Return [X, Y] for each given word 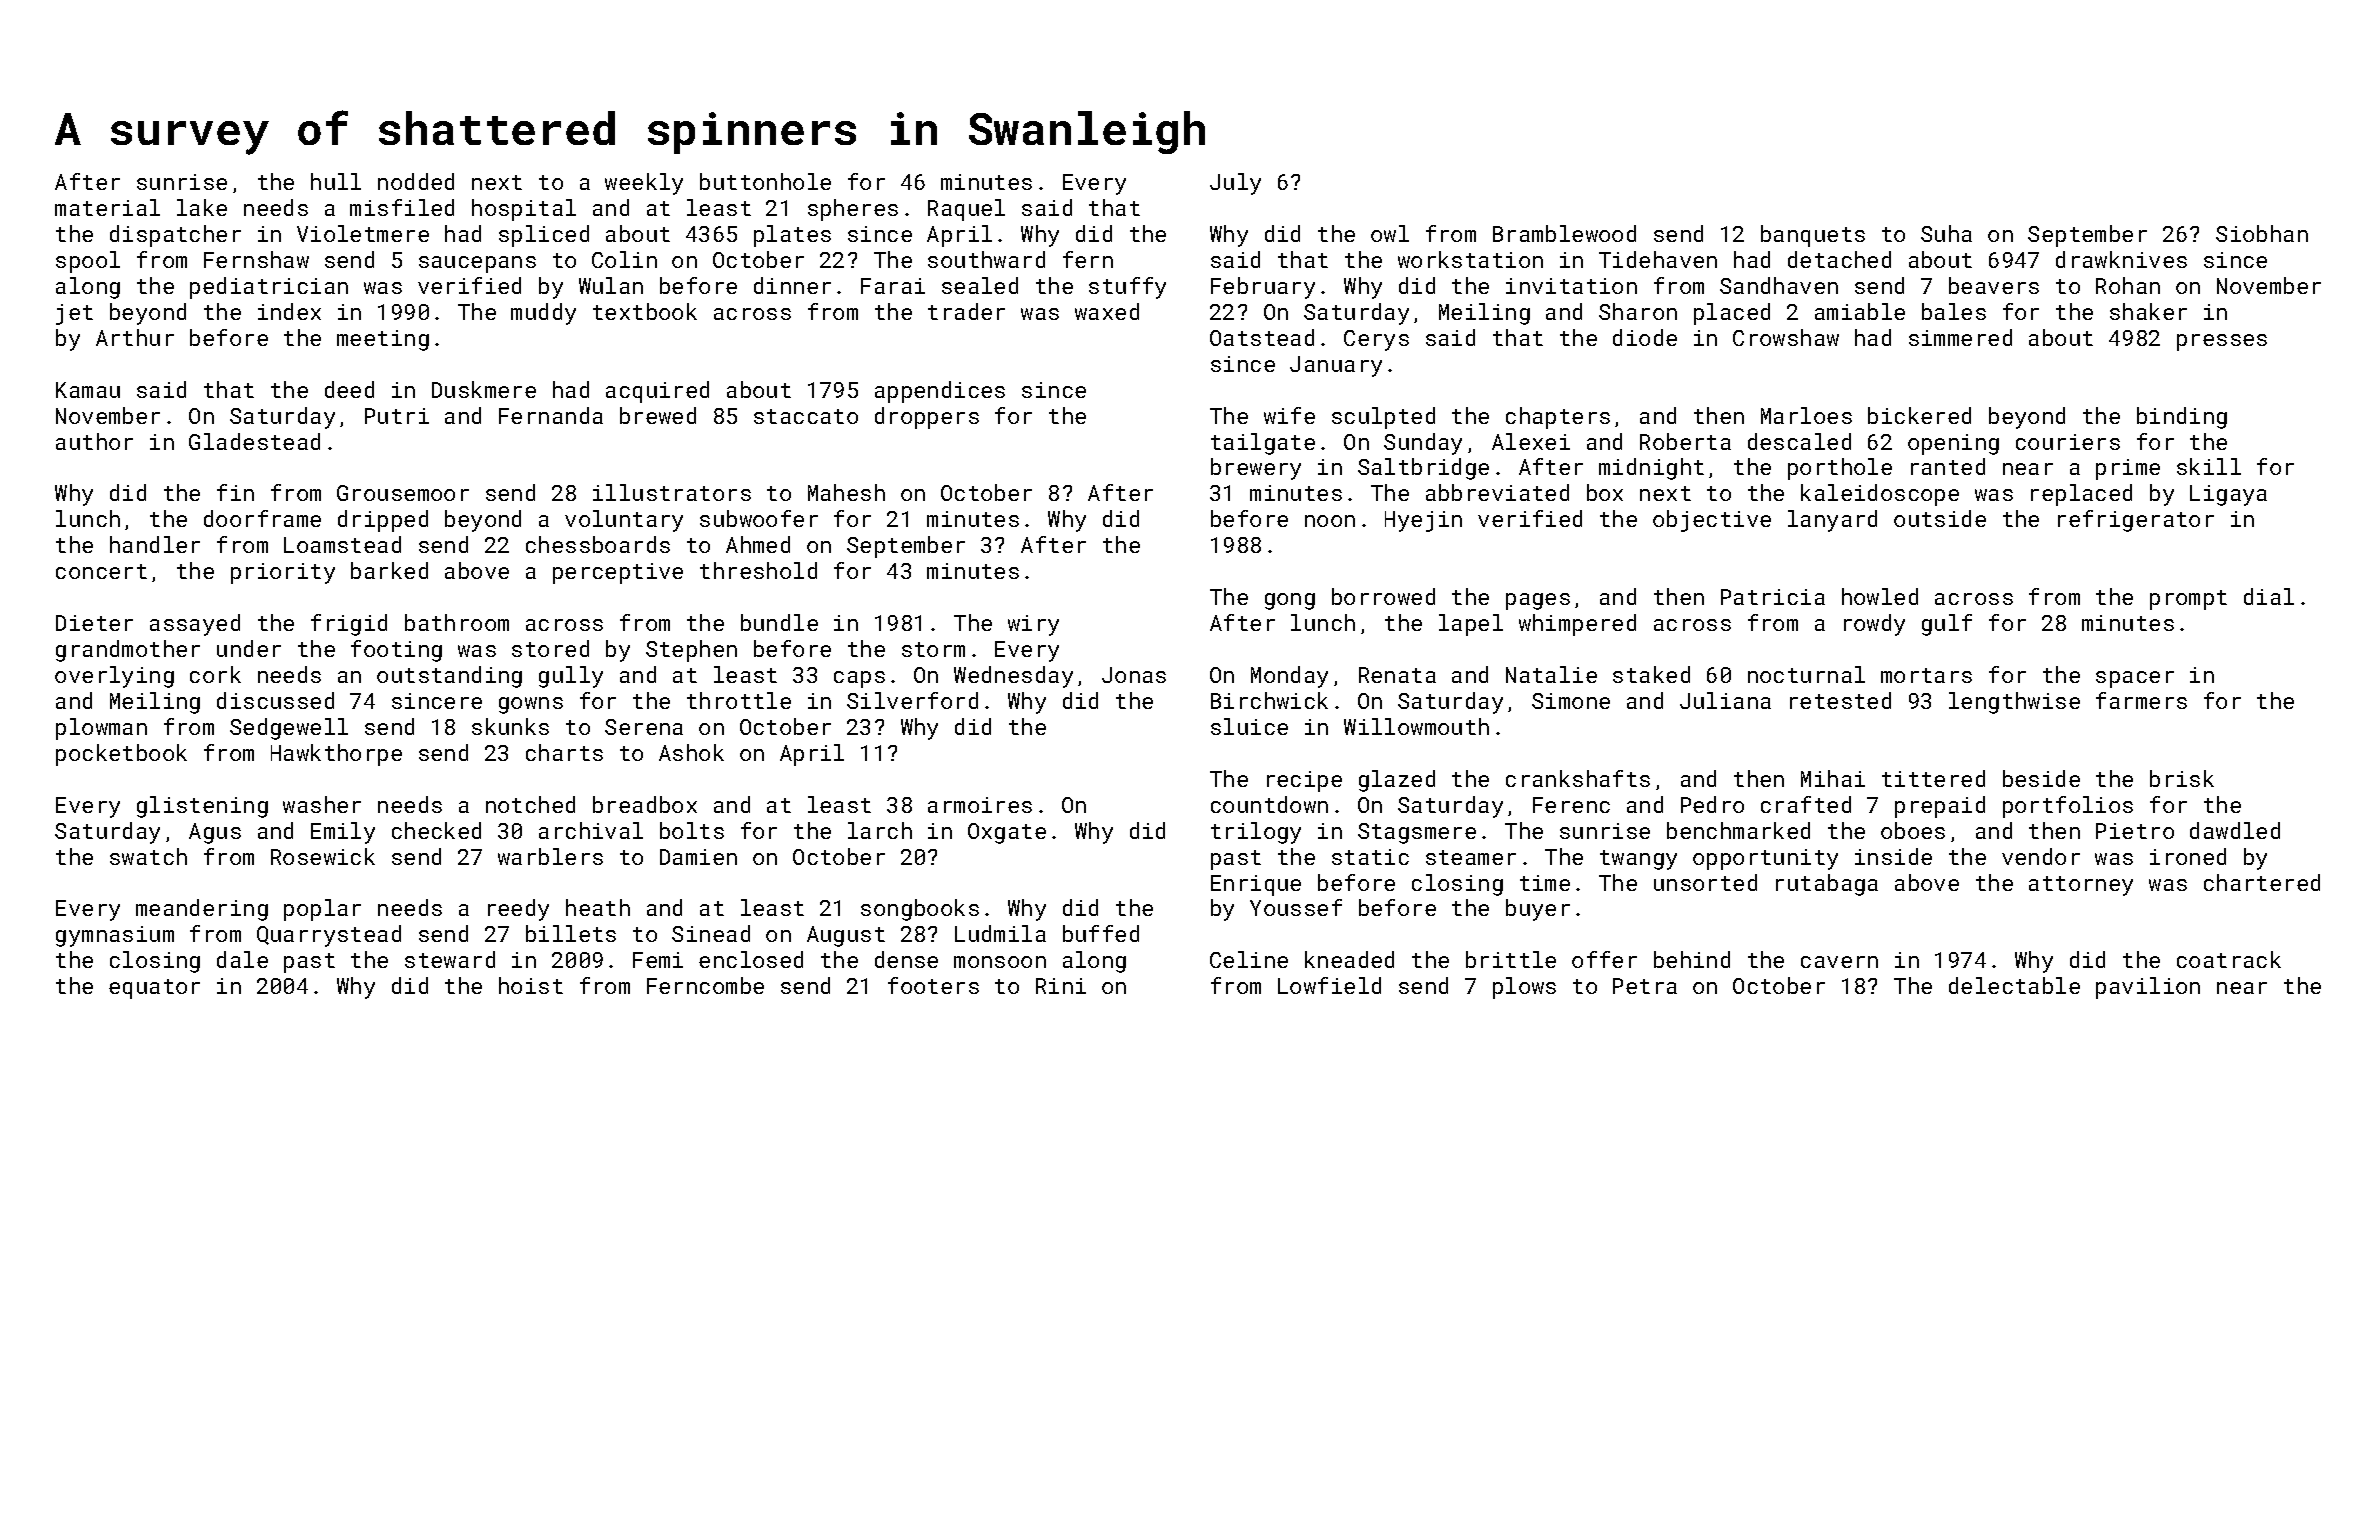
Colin [624, 259]
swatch [148, 856]
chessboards [598, 544]
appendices [940, 392]
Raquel [966, 210]
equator [154, 989]
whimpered [1577, 625]
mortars [1926, 675]
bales [1954, 311]
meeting [383, 340]
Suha [1946, 233]
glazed [1397, 781]
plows [1524, 988]
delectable [2014, 985]
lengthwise [2014, 703]
